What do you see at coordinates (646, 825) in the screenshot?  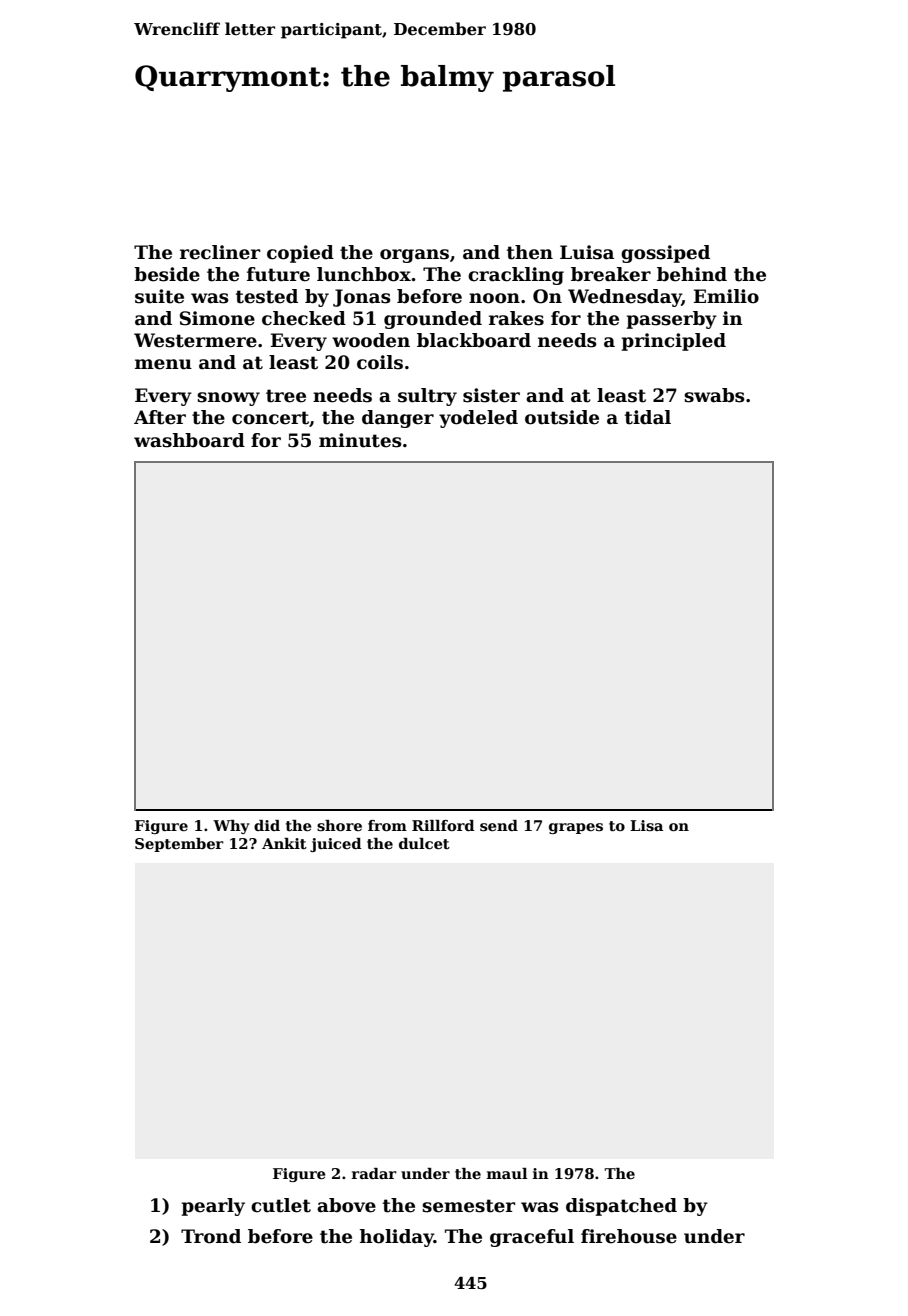 I see `Lisa` at bounding box center [646, 825].
